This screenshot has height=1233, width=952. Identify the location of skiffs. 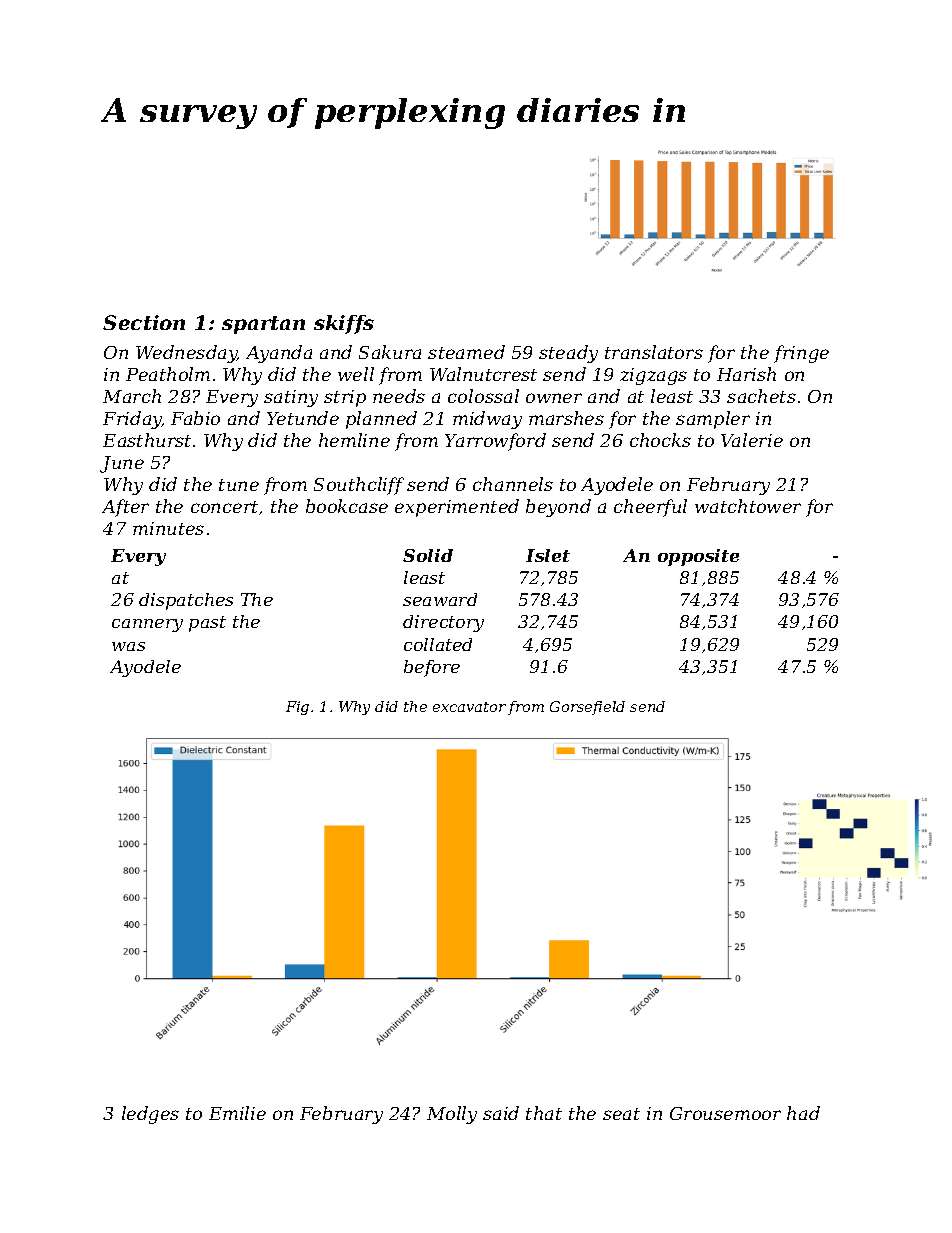
(344, 324).
